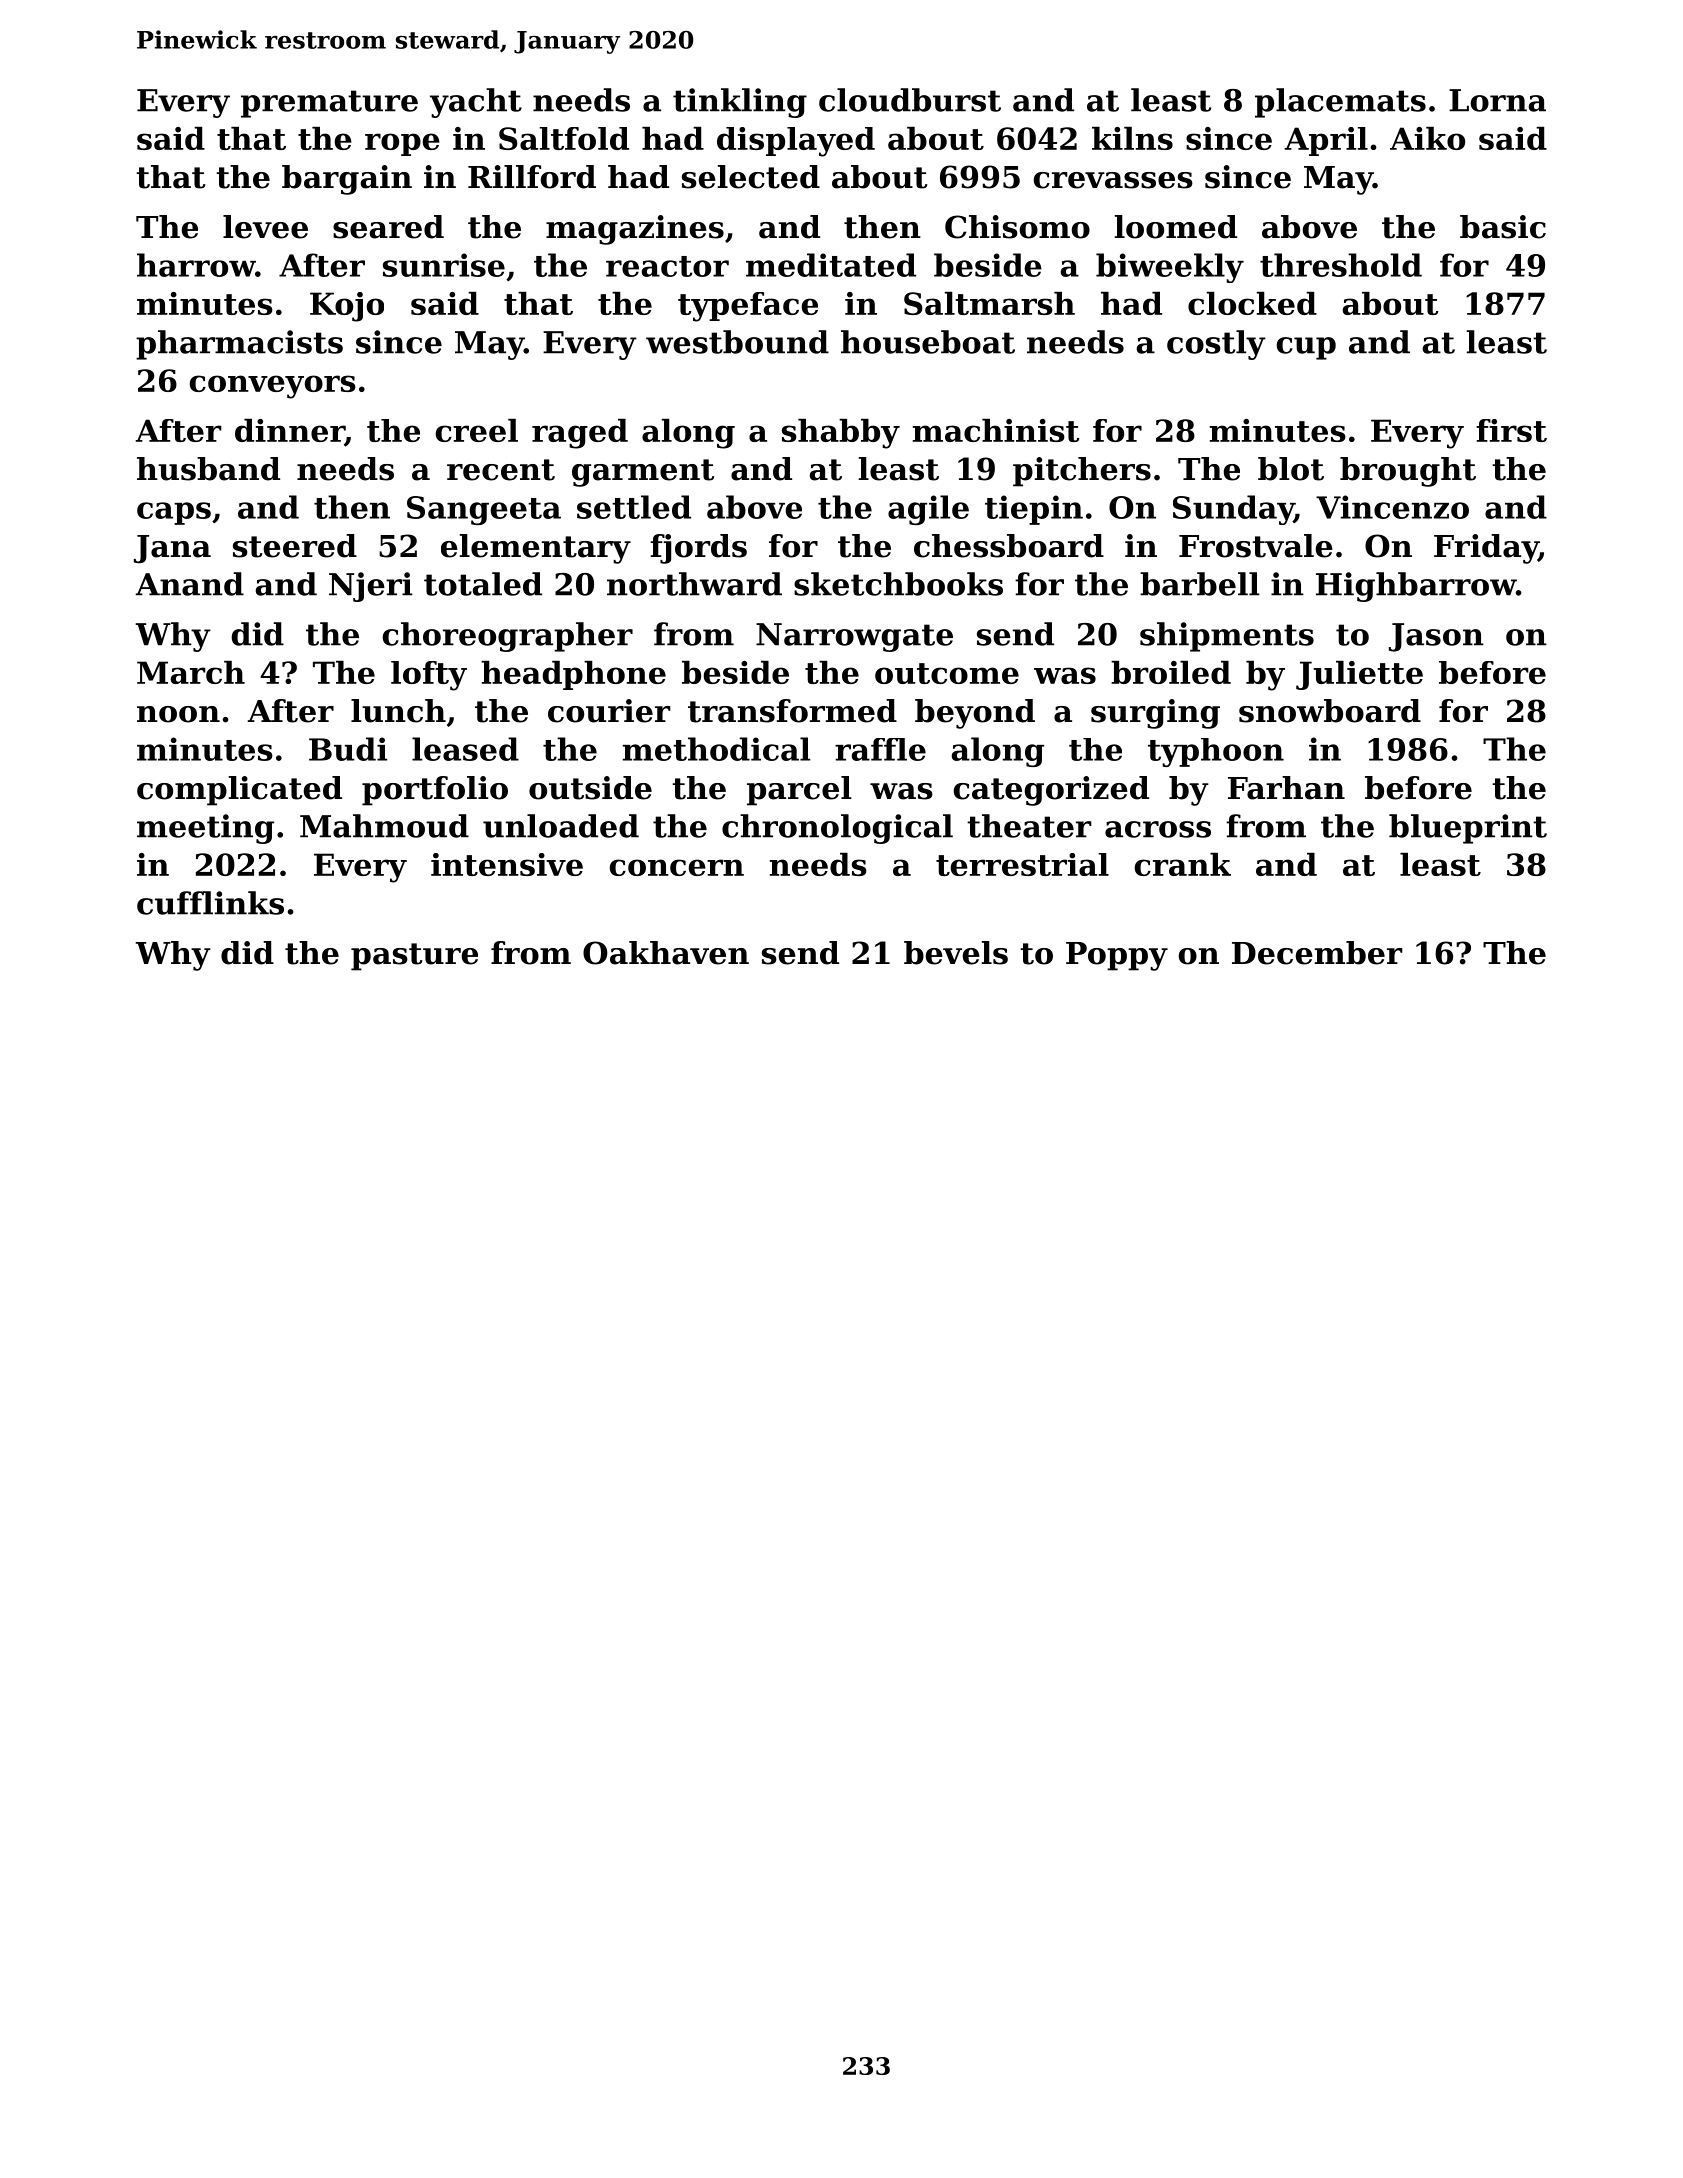 Image resolution: width=1683 pixels, height=2178 pixels. Describe the element at coordinates (370, 587) in the screenshot. I see `Njeri` at that location.
